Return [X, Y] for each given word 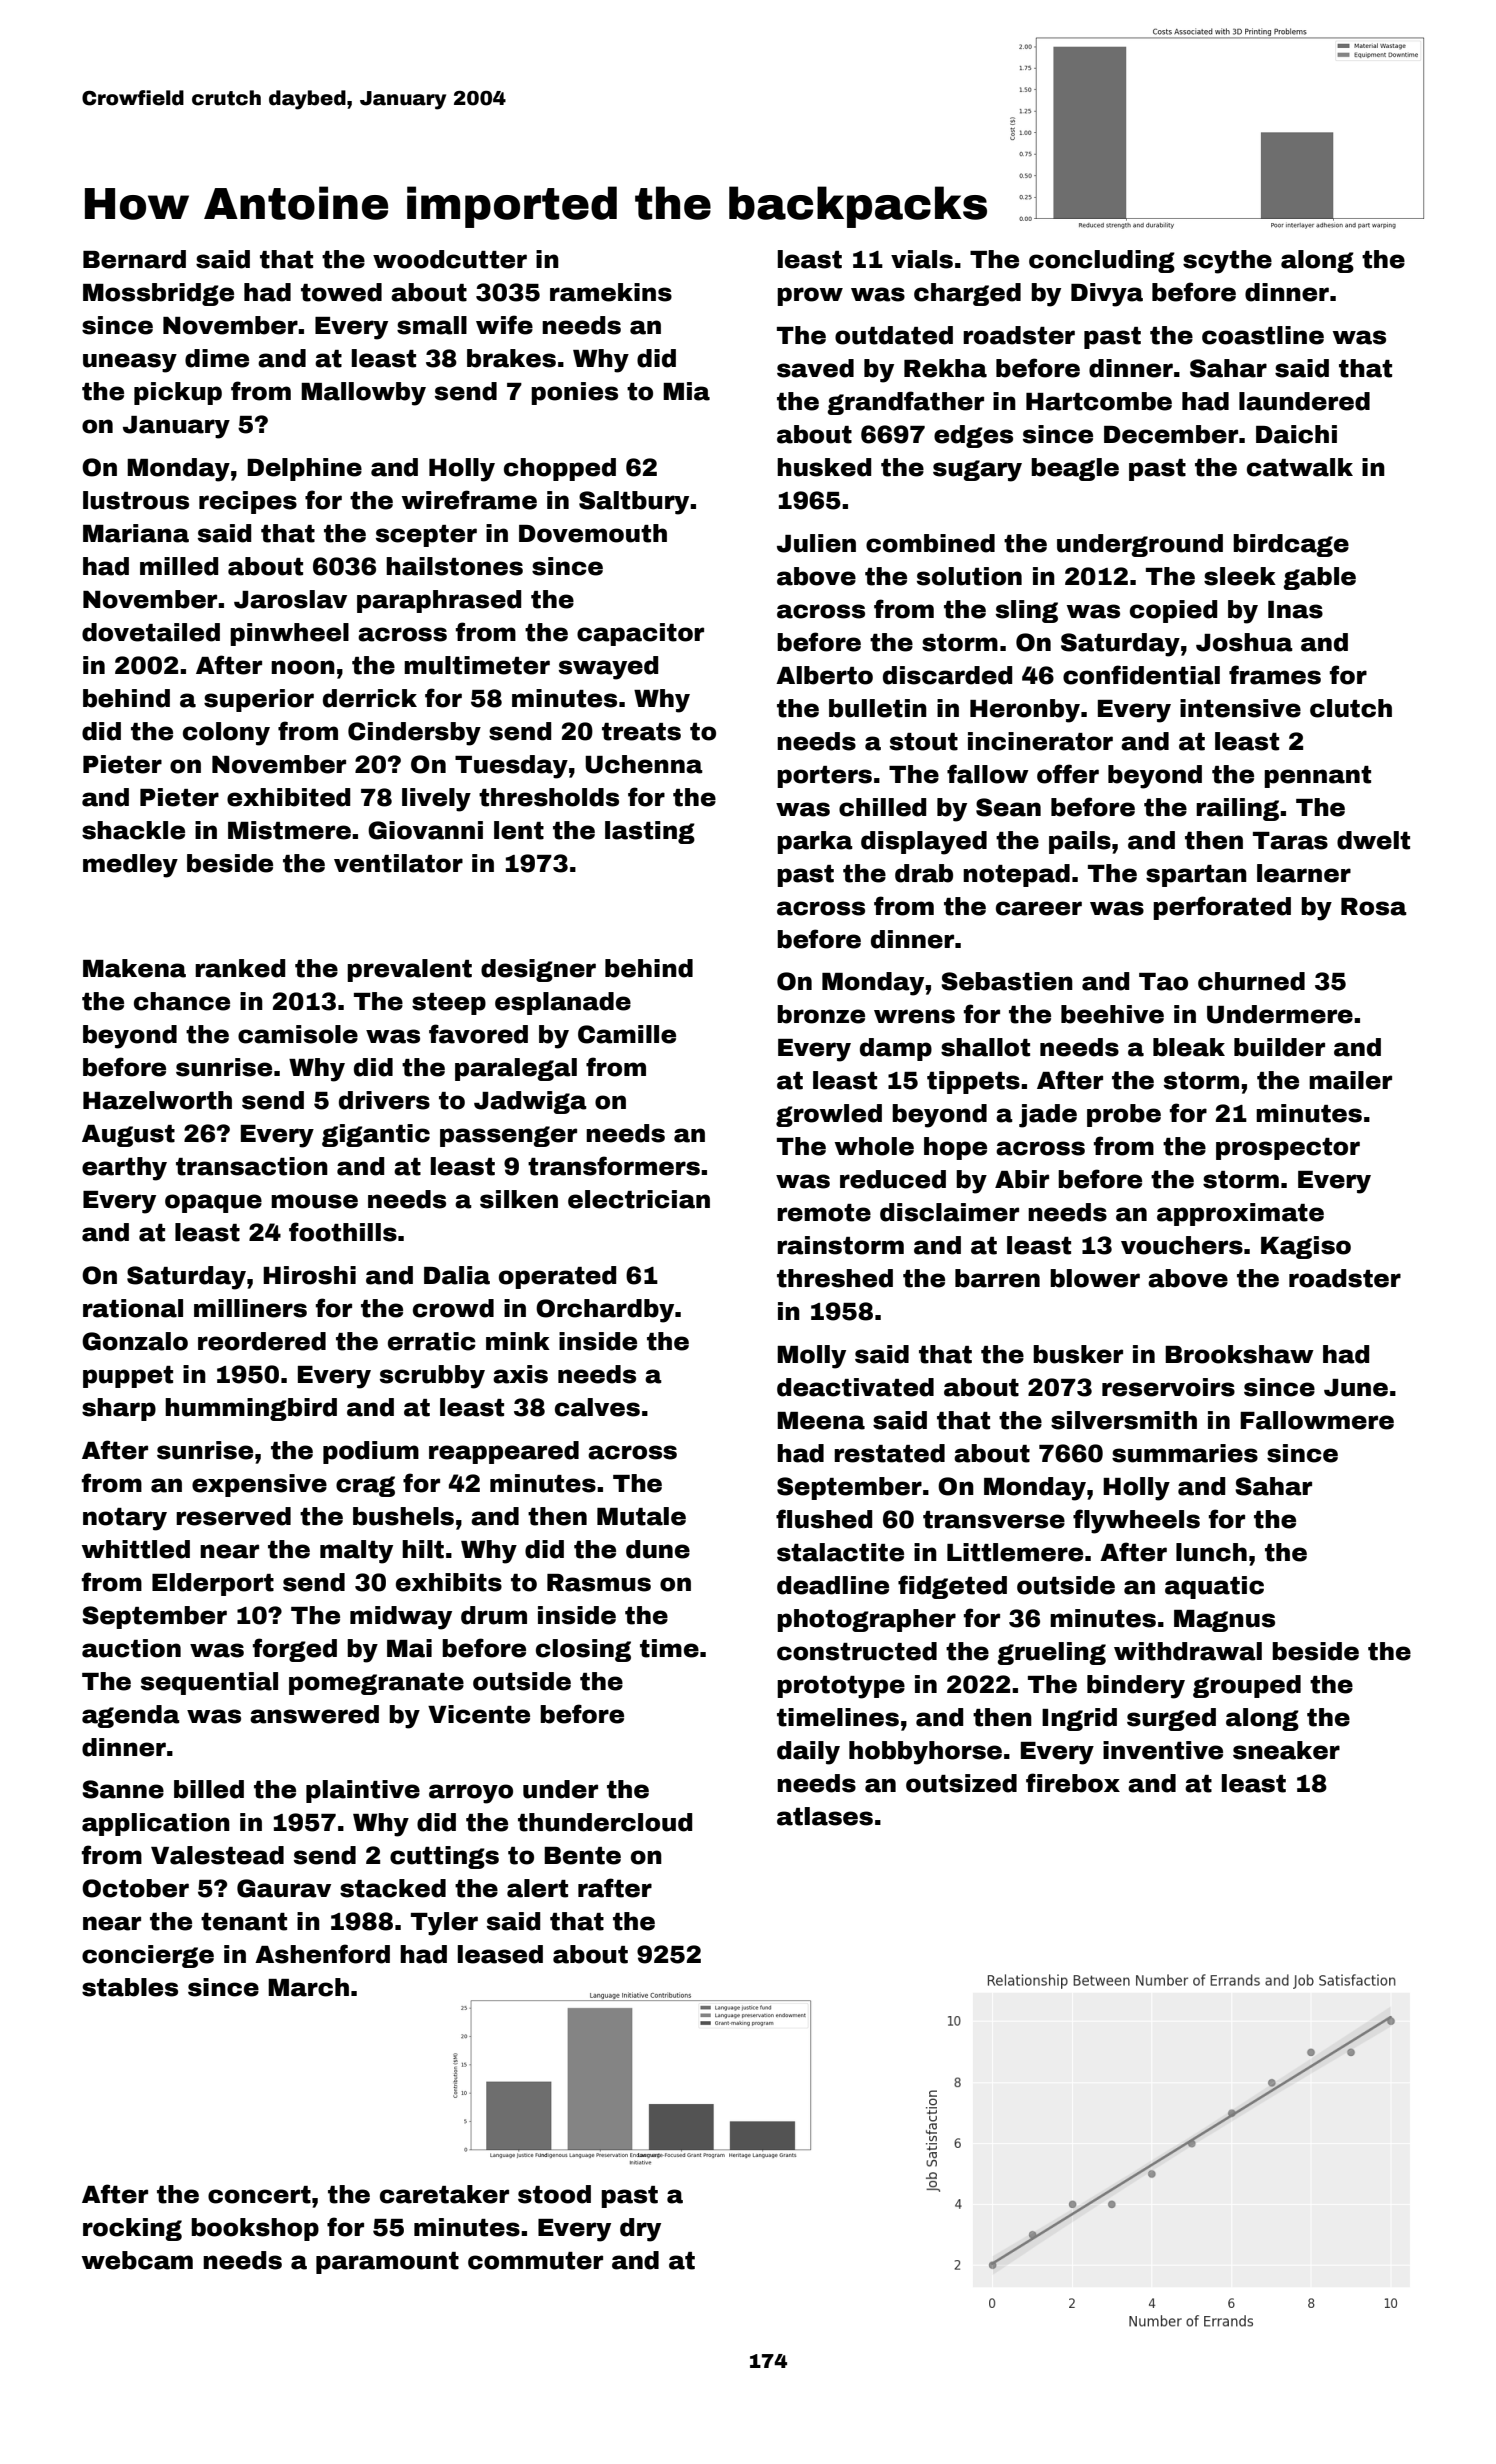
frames [1275, 675]
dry [640, 2230]
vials [922, 259]
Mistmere [289, 830]
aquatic [1214, 1587]
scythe [1227, 262]
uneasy [130, 363]
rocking [132, 2229]
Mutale [641, 1516]
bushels [403, 1516]
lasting [650, 832]
